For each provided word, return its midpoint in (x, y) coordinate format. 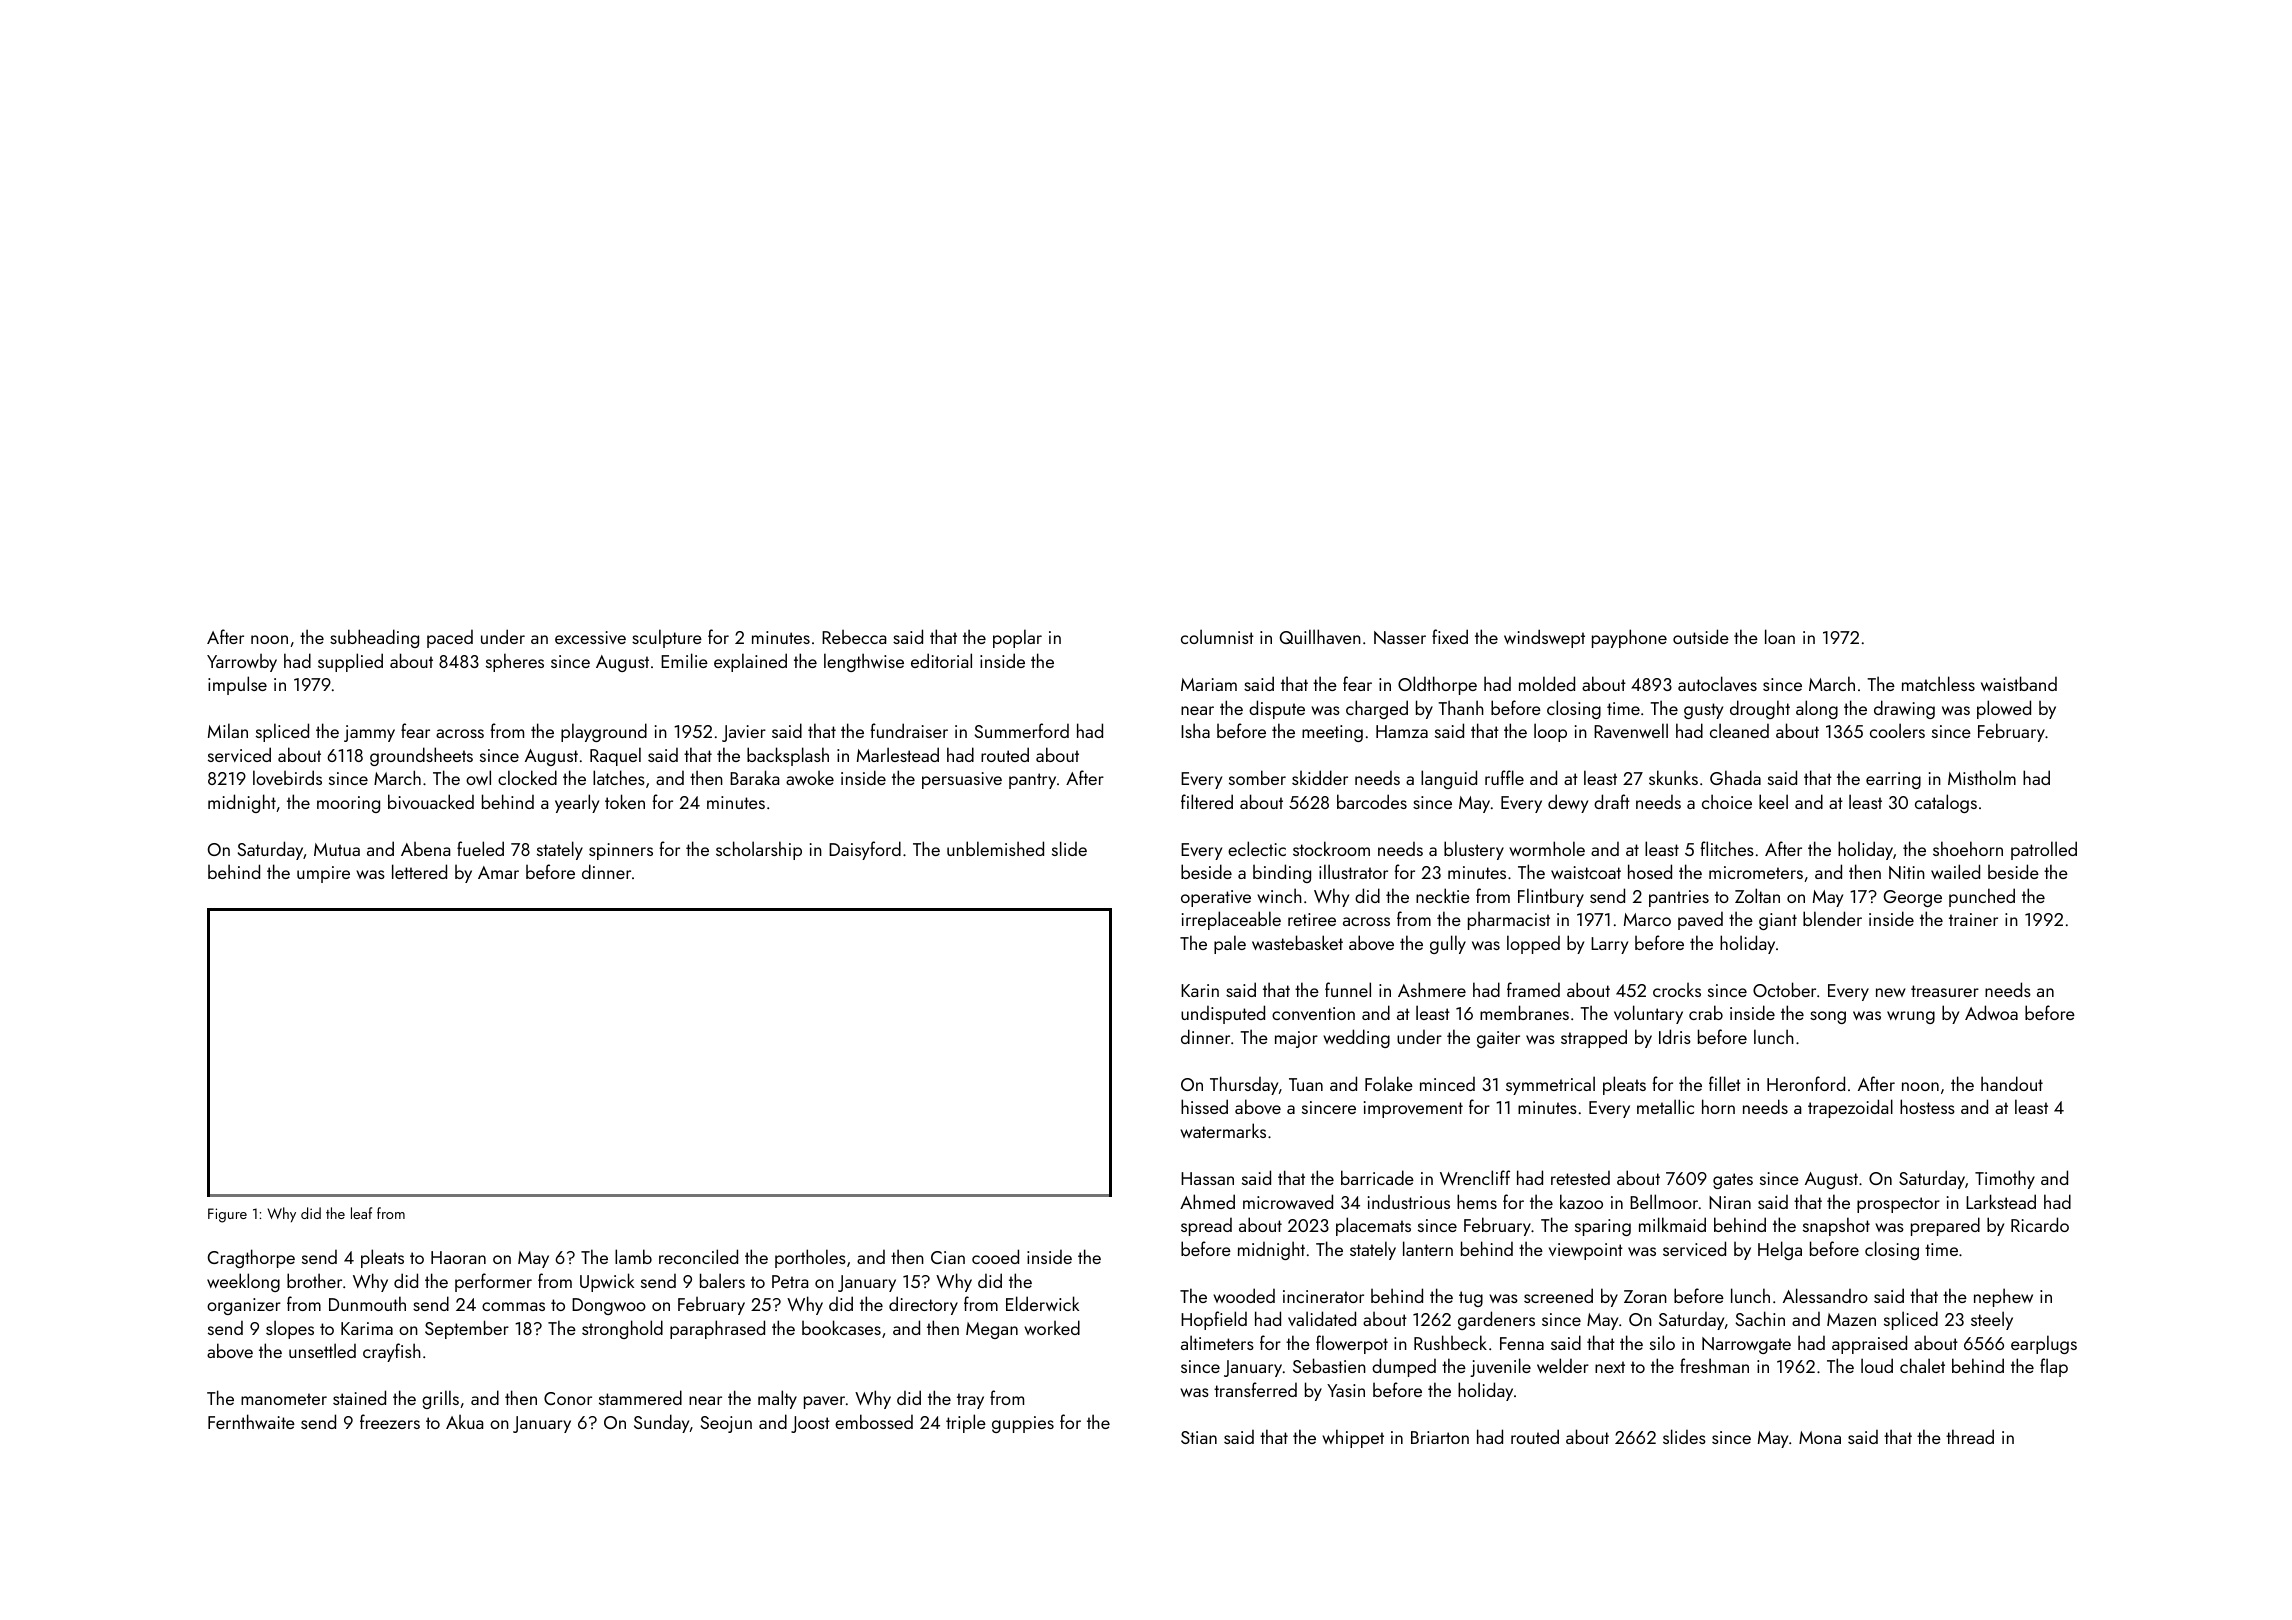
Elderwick (1042, 1303)
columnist (1217, 636)
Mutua (337, 849)
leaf (361, 1213)
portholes (810, 1258)
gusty (1703, 711)
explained (750, 662)
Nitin (1907, 872)
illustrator (1353, 871)
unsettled (322, 1350)
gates (1733, 1181)
